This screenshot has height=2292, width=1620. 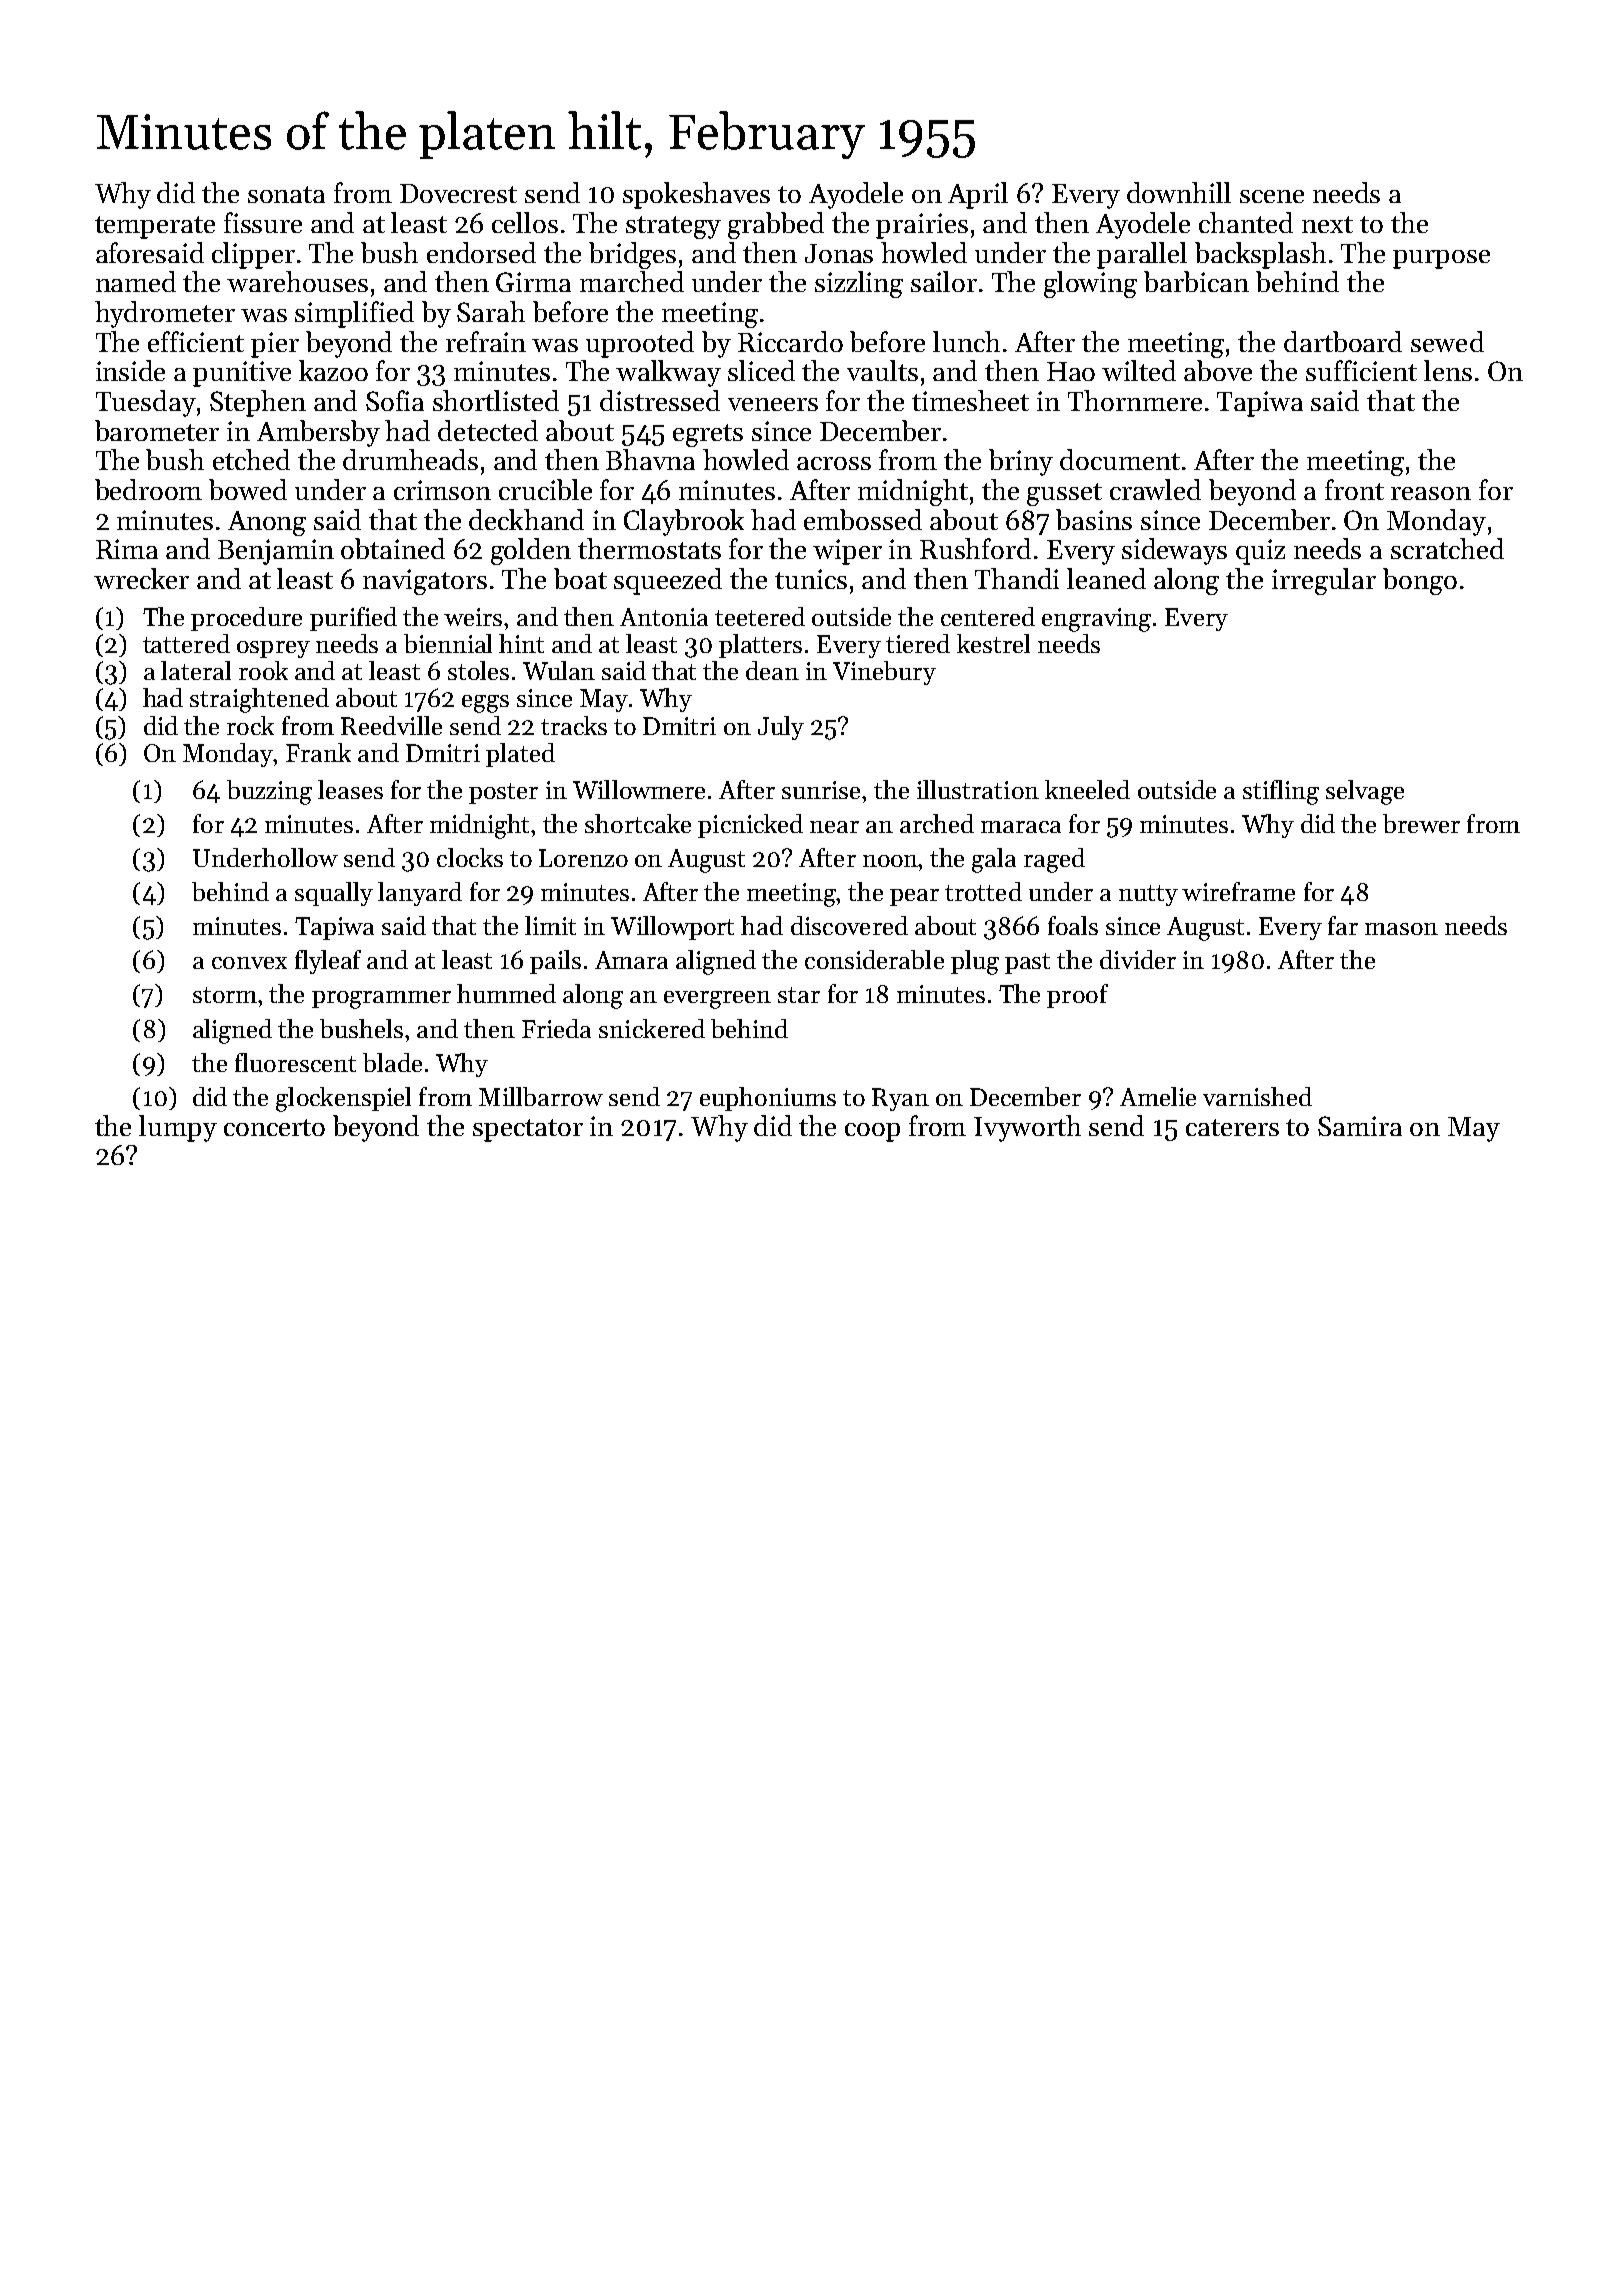 I want to click on bongo, so click(x=1420, y=581).
